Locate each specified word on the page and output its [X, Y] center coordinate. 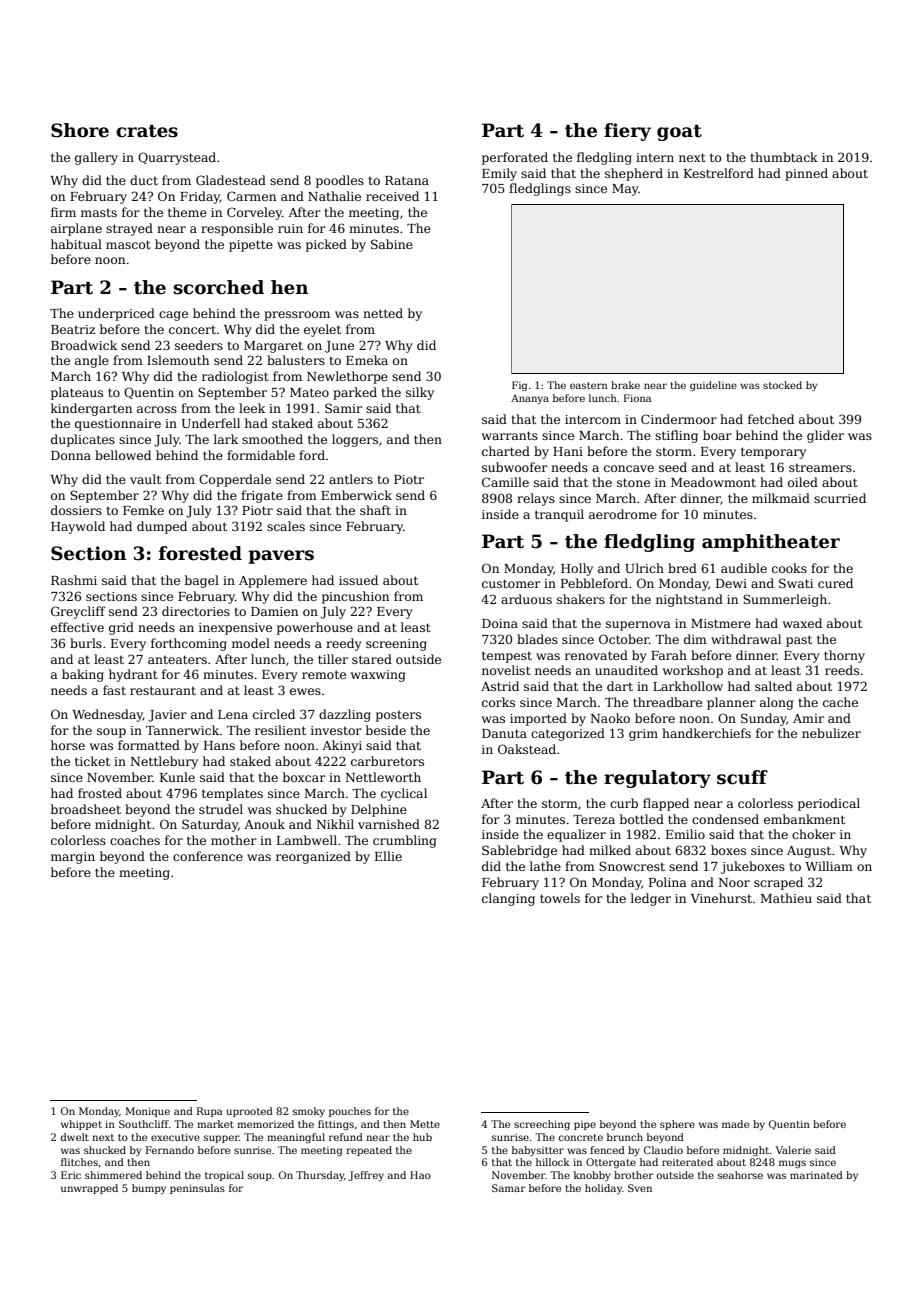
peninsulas [197, 1189]
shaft [375, 510]
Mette [425, 1124]
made [735, 1124]
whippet [81, 1125]
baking [83, 675]
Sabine [392, 244]
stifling [676, 436]
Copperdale [235, 480]
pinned [806, 174]
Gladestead [231, 180]
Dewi [731, 583]
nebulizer [831, 733]
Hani [568, 451]
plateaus [77, 393]
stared [372, 659]
